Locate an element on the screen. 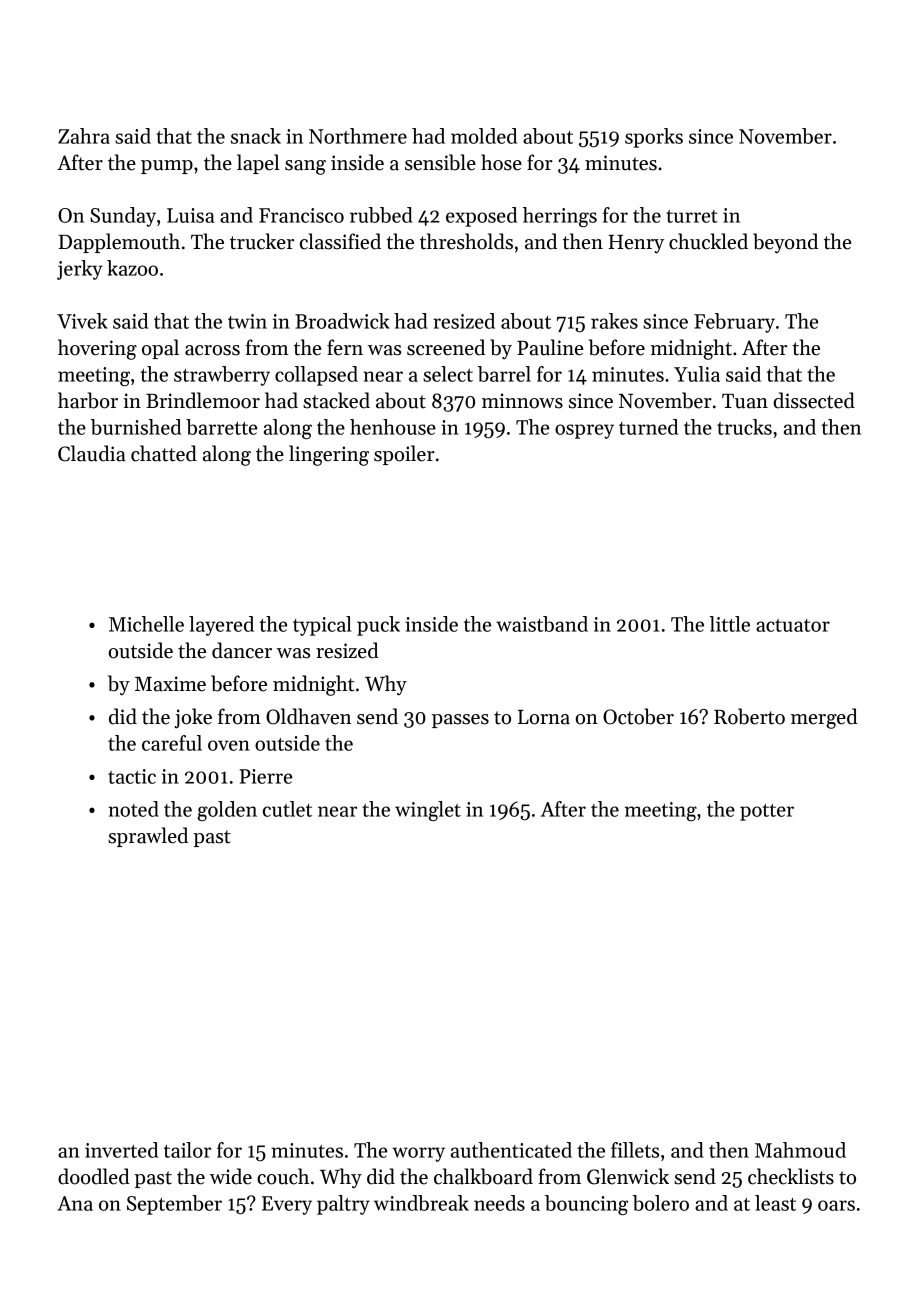 The width and height of the screenshot is (924, 1308). actuator is located at coordinates (793, 625).
